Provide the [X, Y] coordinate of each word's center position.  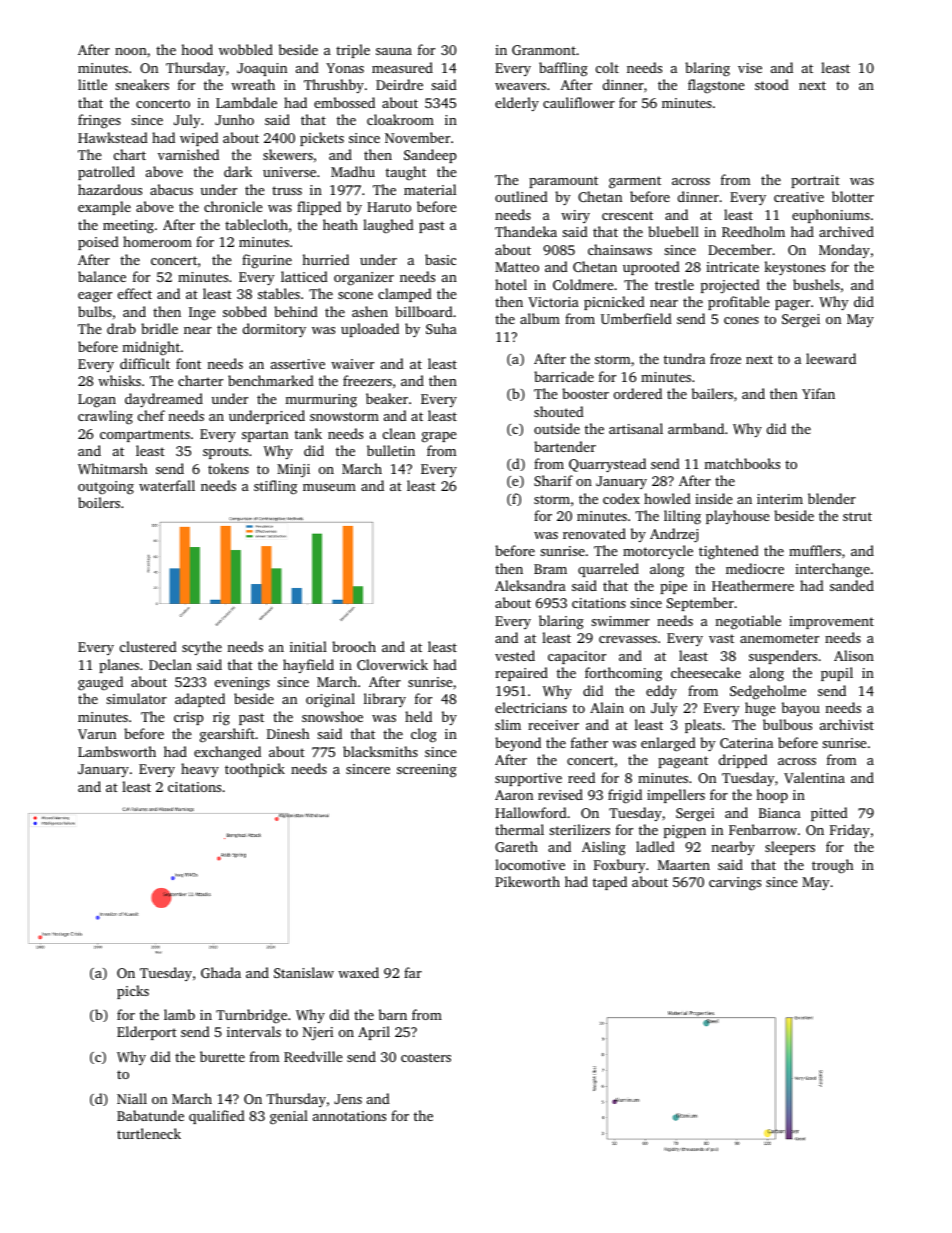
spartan [265, 436]
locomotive [530, 864]
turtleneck [149, 1133]
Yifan [818, 393]
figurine [267, 261]
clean [399, 433]
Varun [97, 734]
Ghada [221, 972]
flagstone [716, 86]
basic [440, 259]
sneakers [142, 84]
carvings [735, 884]
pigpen [685, 832]
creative [799, 197]
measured [402, 67]
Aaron [514, 795]
